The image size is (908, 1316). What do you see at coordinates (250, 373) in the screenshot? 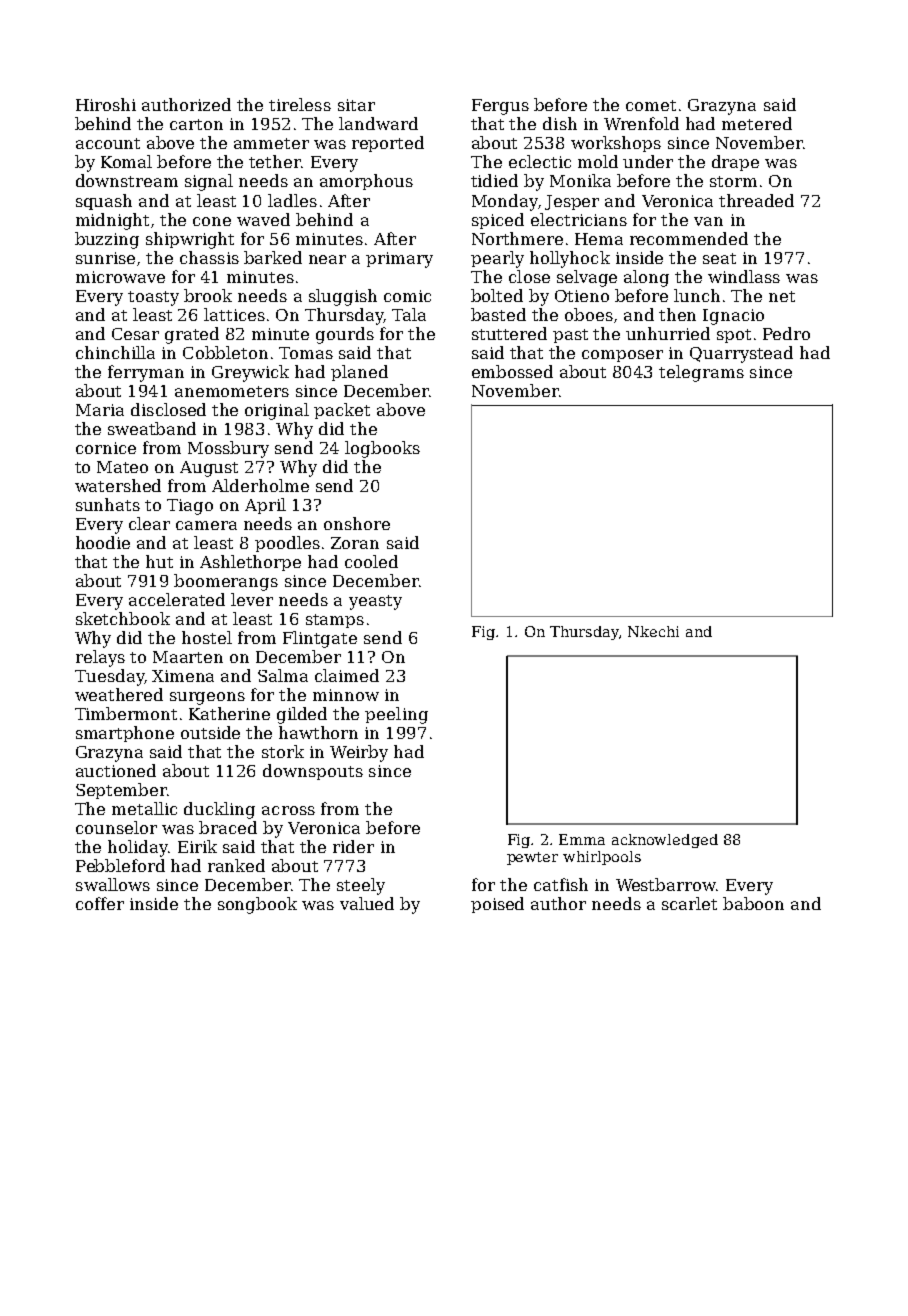
I see `Greywick` at bounding box center [250, 373].
